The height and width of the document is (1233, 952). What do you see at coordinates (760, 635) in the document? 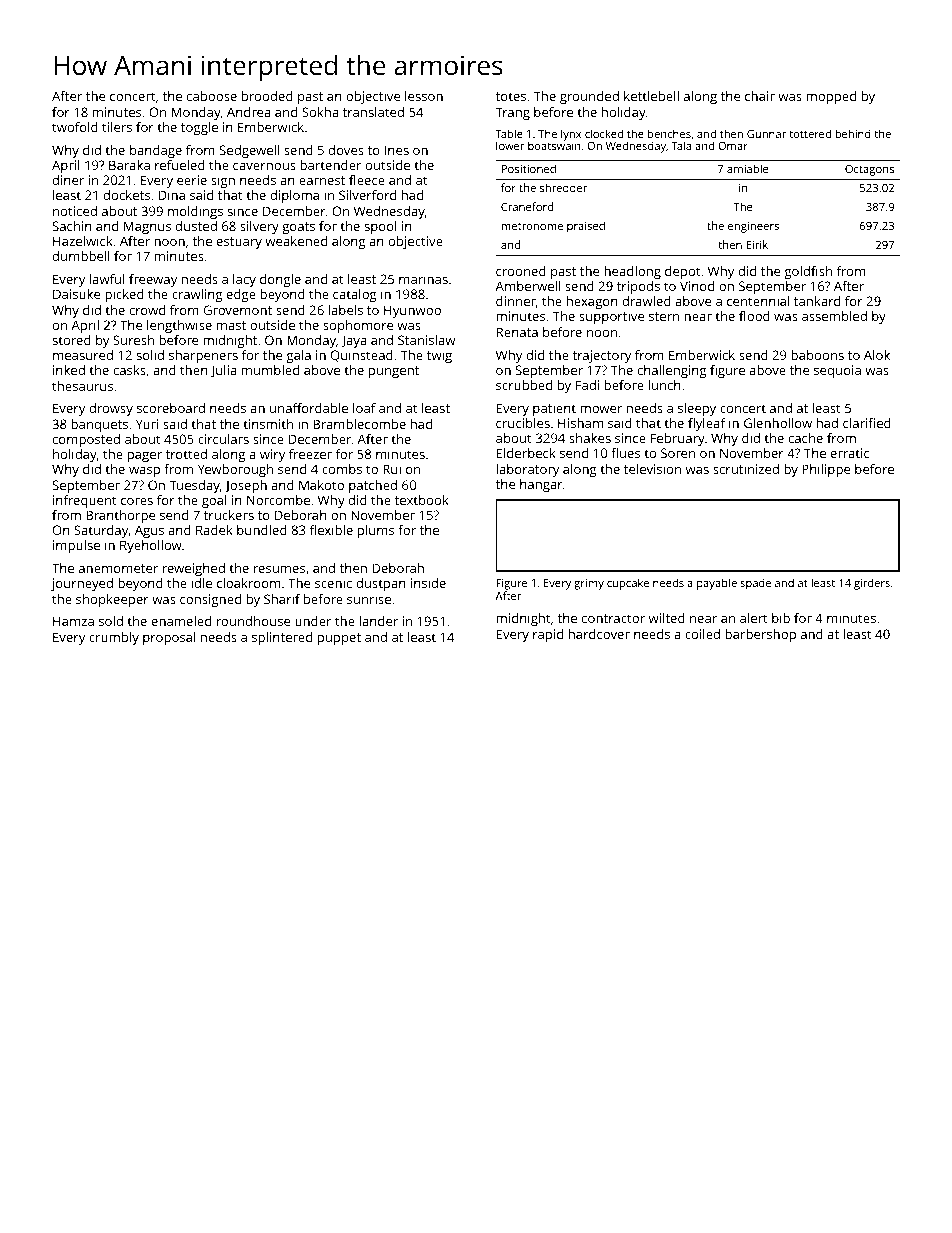
I see `barbershop` at bounding box center [760, 635].
